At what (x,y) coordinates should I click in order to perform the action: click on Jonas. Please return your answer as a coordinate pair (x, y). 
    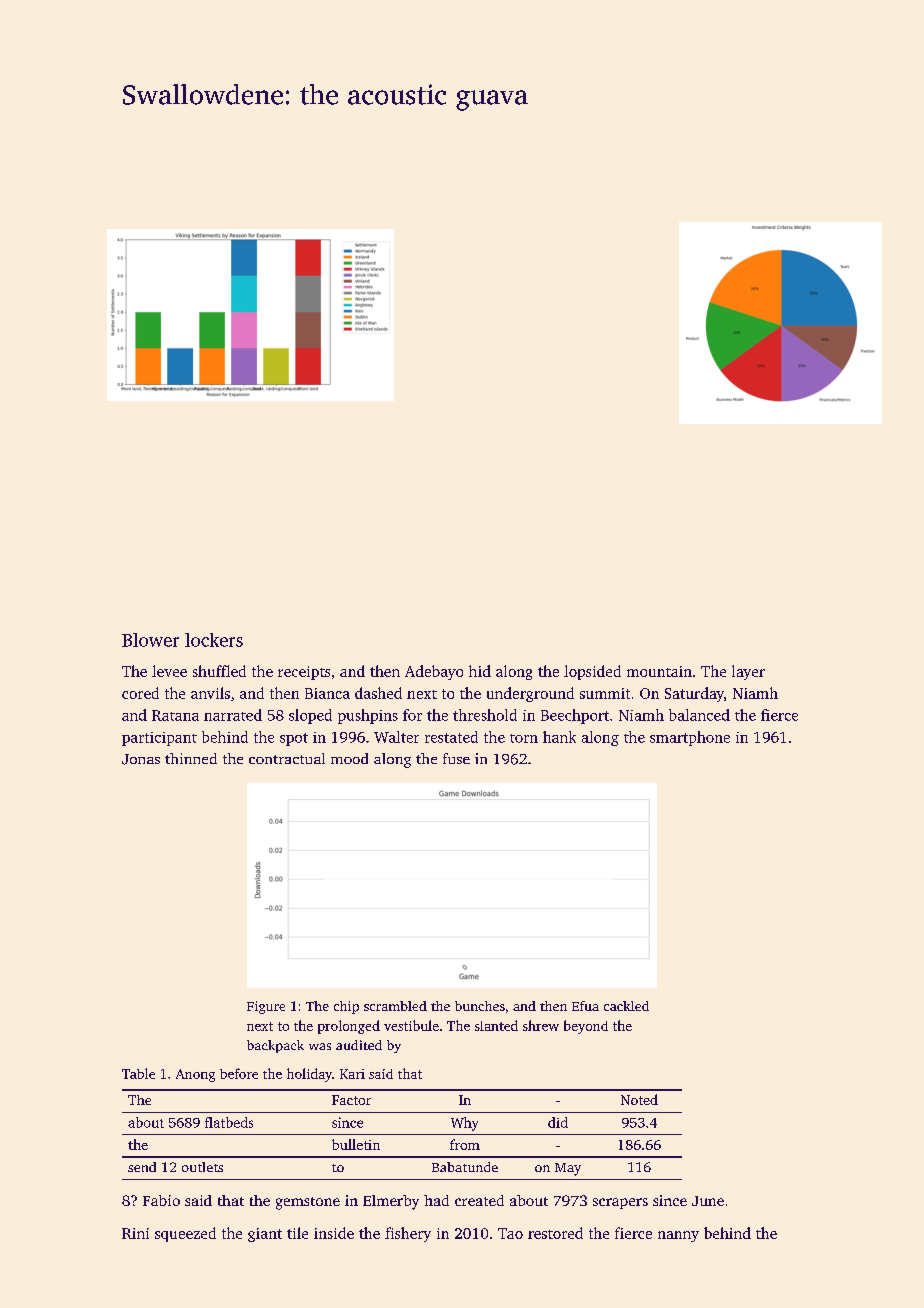
    Looking at the image, I should click on (141, 759).
